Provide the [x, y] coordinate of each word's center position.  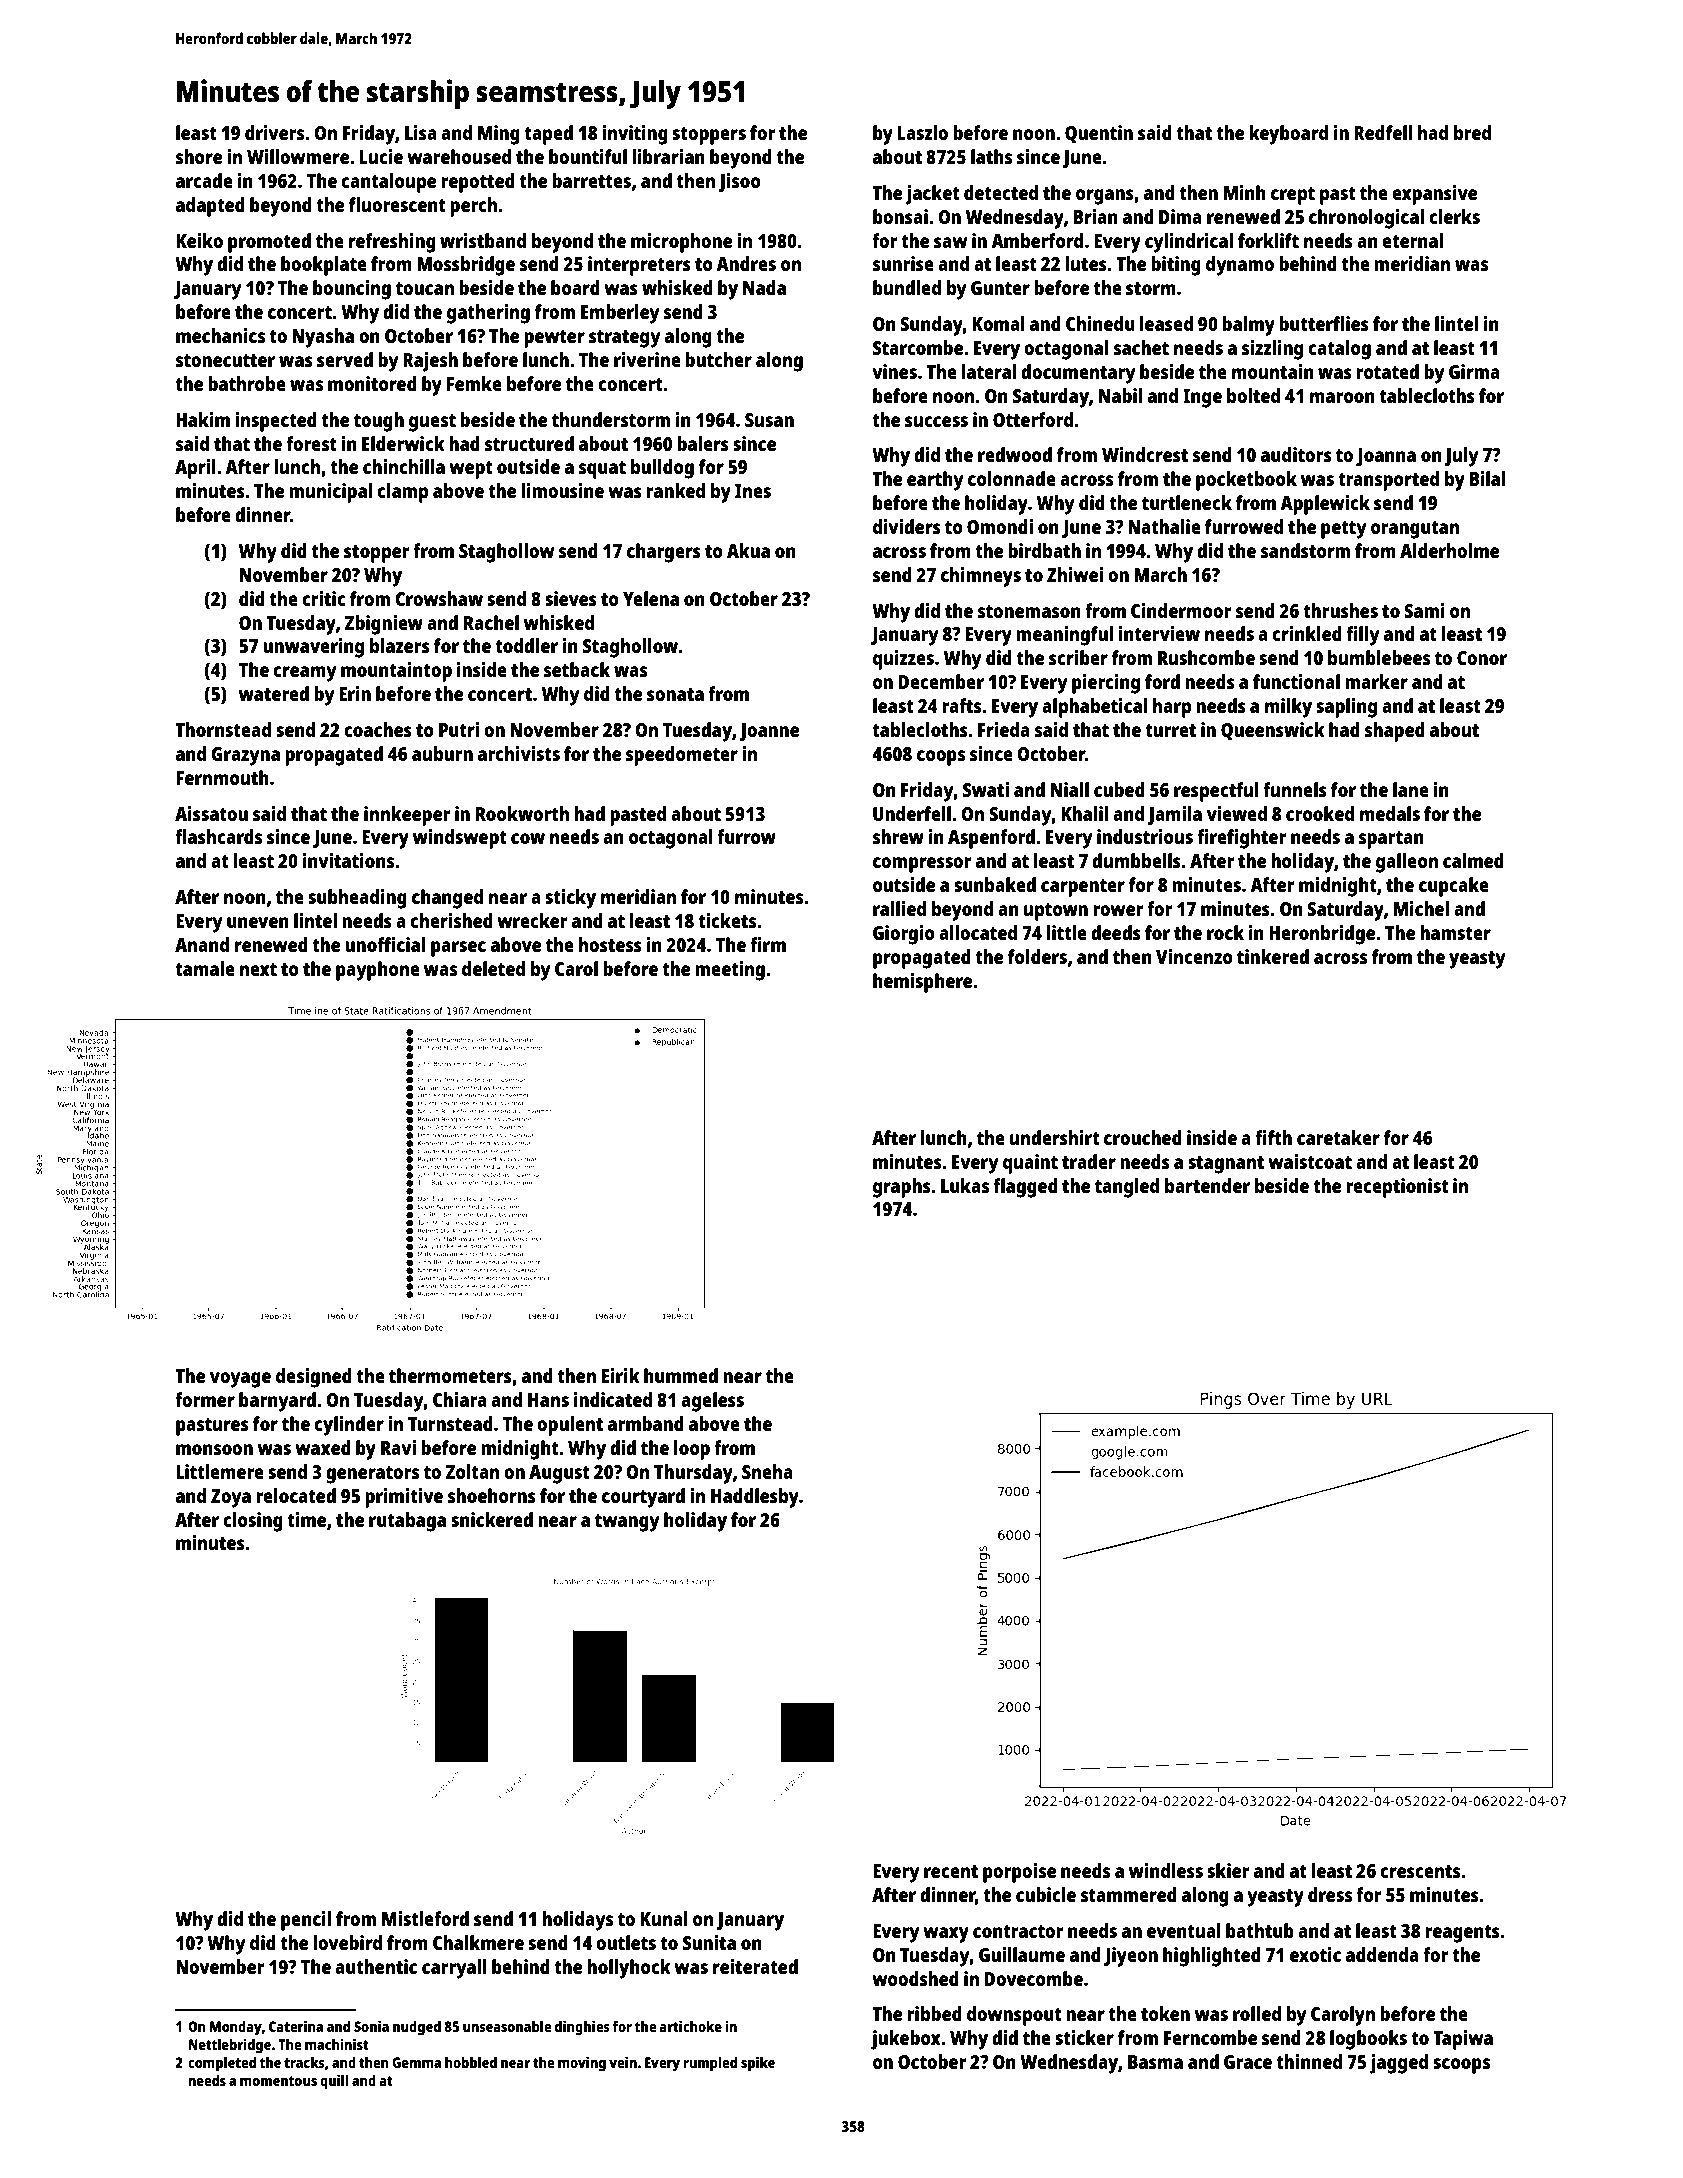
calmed [1473, 860]
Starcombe [918, 347]
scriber [1078, 657]
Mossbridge [466, 266]
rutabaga [407, 1522]
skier [1228, 1870]
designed [314, 1378]
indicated [613, 1399]
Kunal [664, 1918]
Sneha [767, 1471]
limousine [562, 490]
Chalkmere [478, 1942]
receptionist [1397, 1188]
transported [1388, 481]
